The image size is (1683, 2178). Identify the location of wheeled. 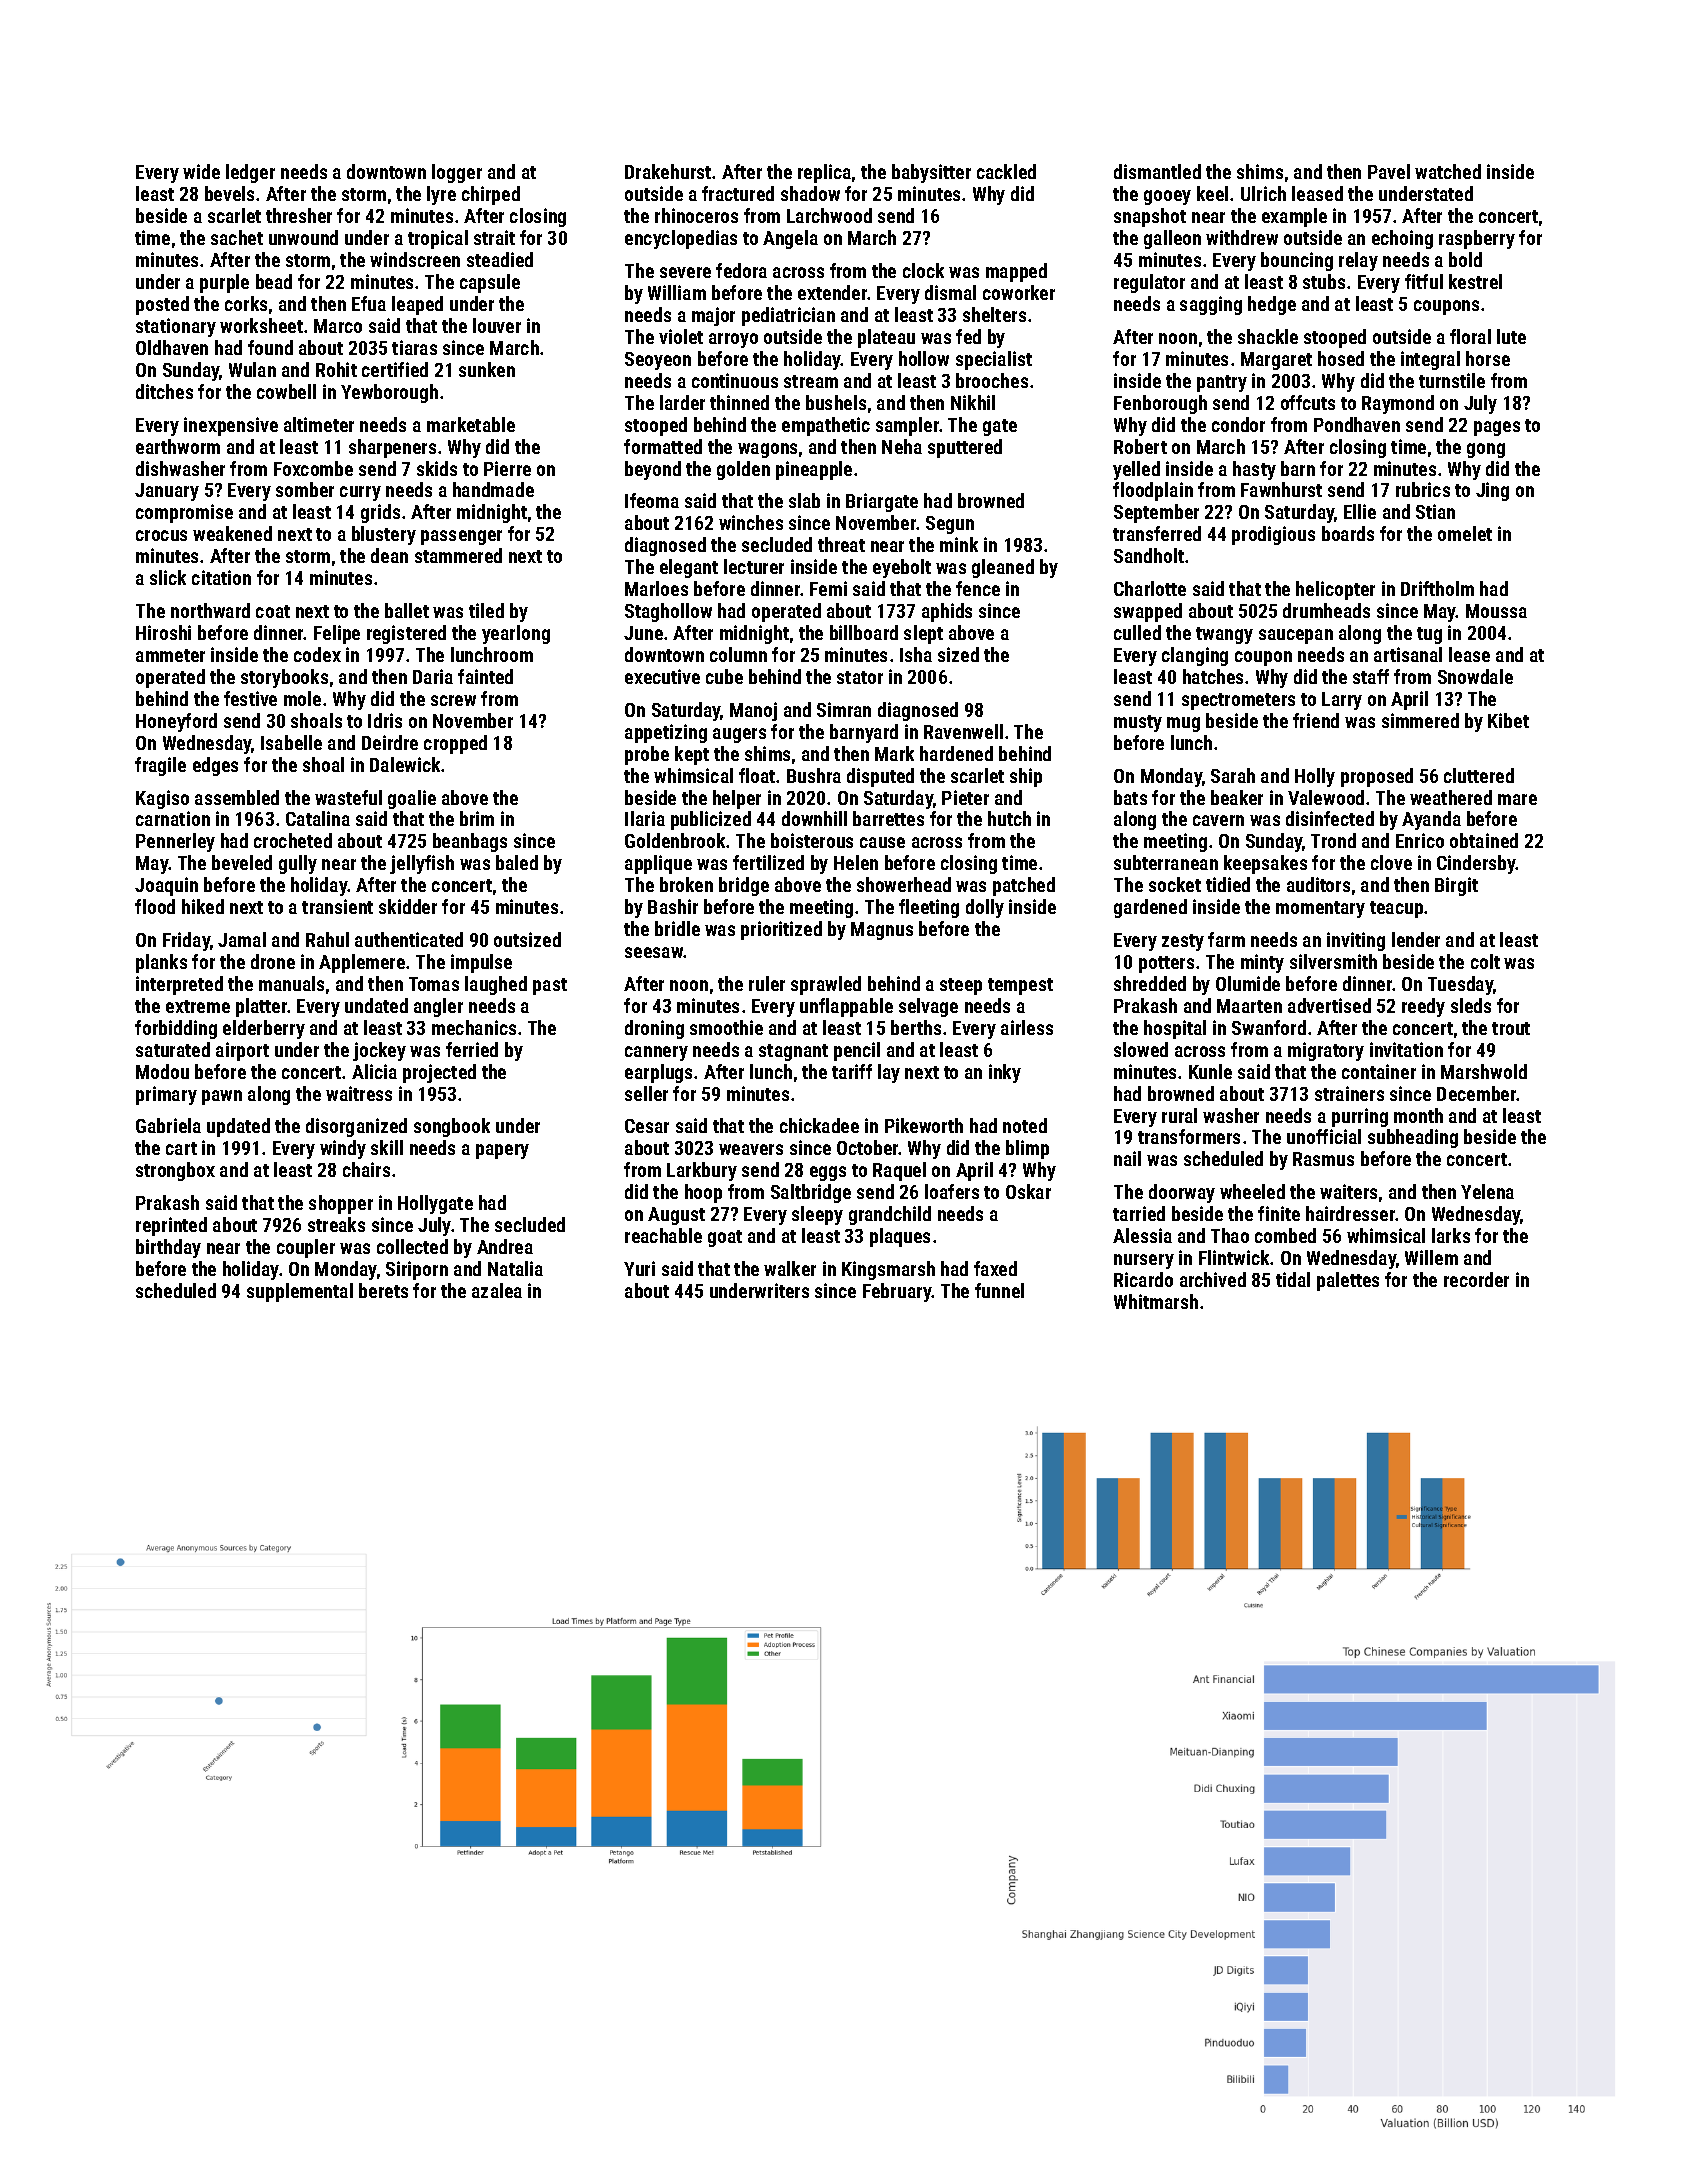
(1252, 1191).
